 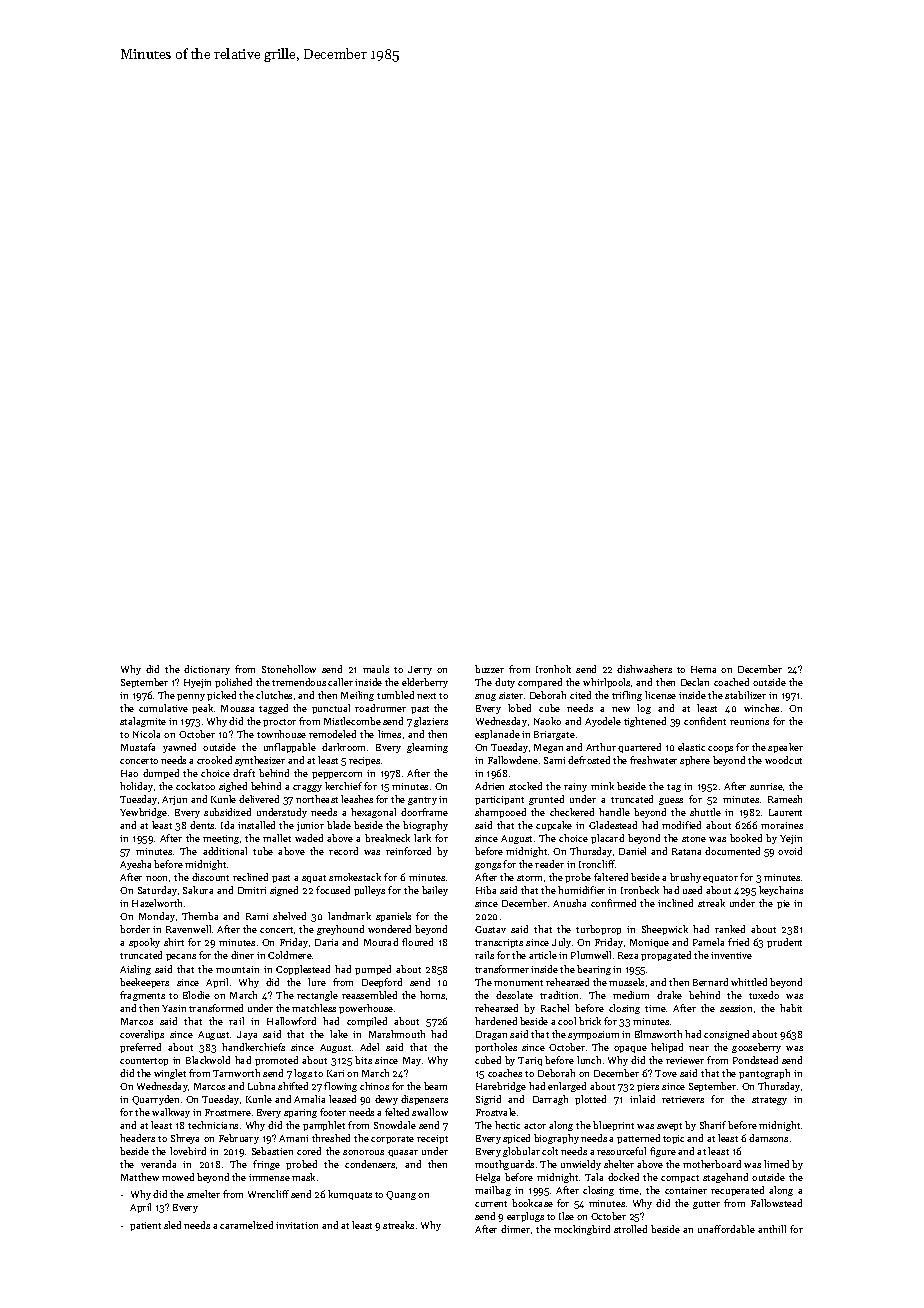 What do you see at coordinates (136, 787) in the screenshot?
I see `holiday` at bounding box center [136, 787].
